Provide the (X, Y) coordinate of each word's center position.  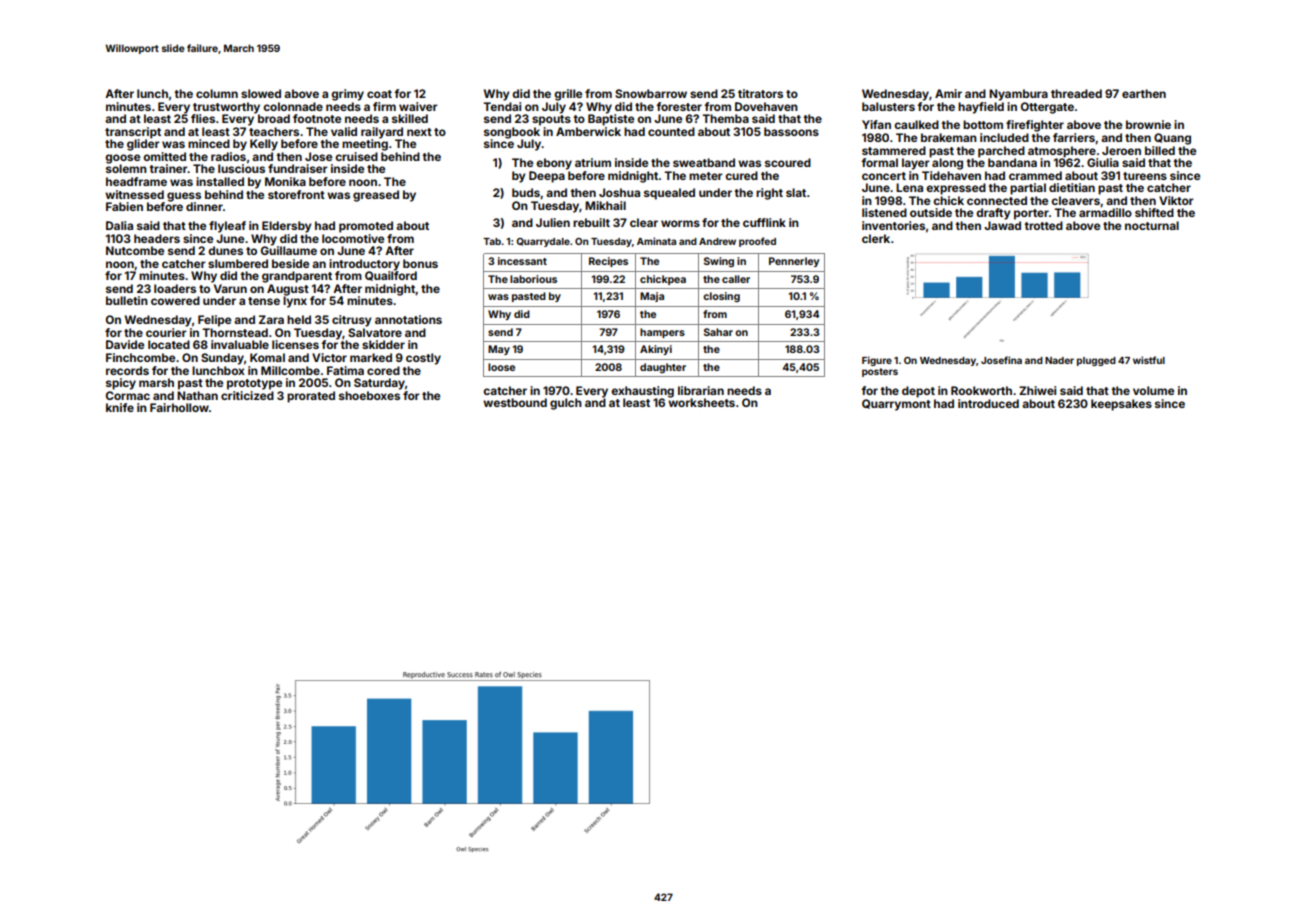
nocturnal (1152, 225)
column (217, 93)
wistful (1149, 360)
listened (884, 212)
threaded (1076, 93)
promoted (366, 227)
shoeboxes (369, 395)
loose (501, 367)
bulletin (127, 300)
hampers (662, 333)
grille (568, 95)
